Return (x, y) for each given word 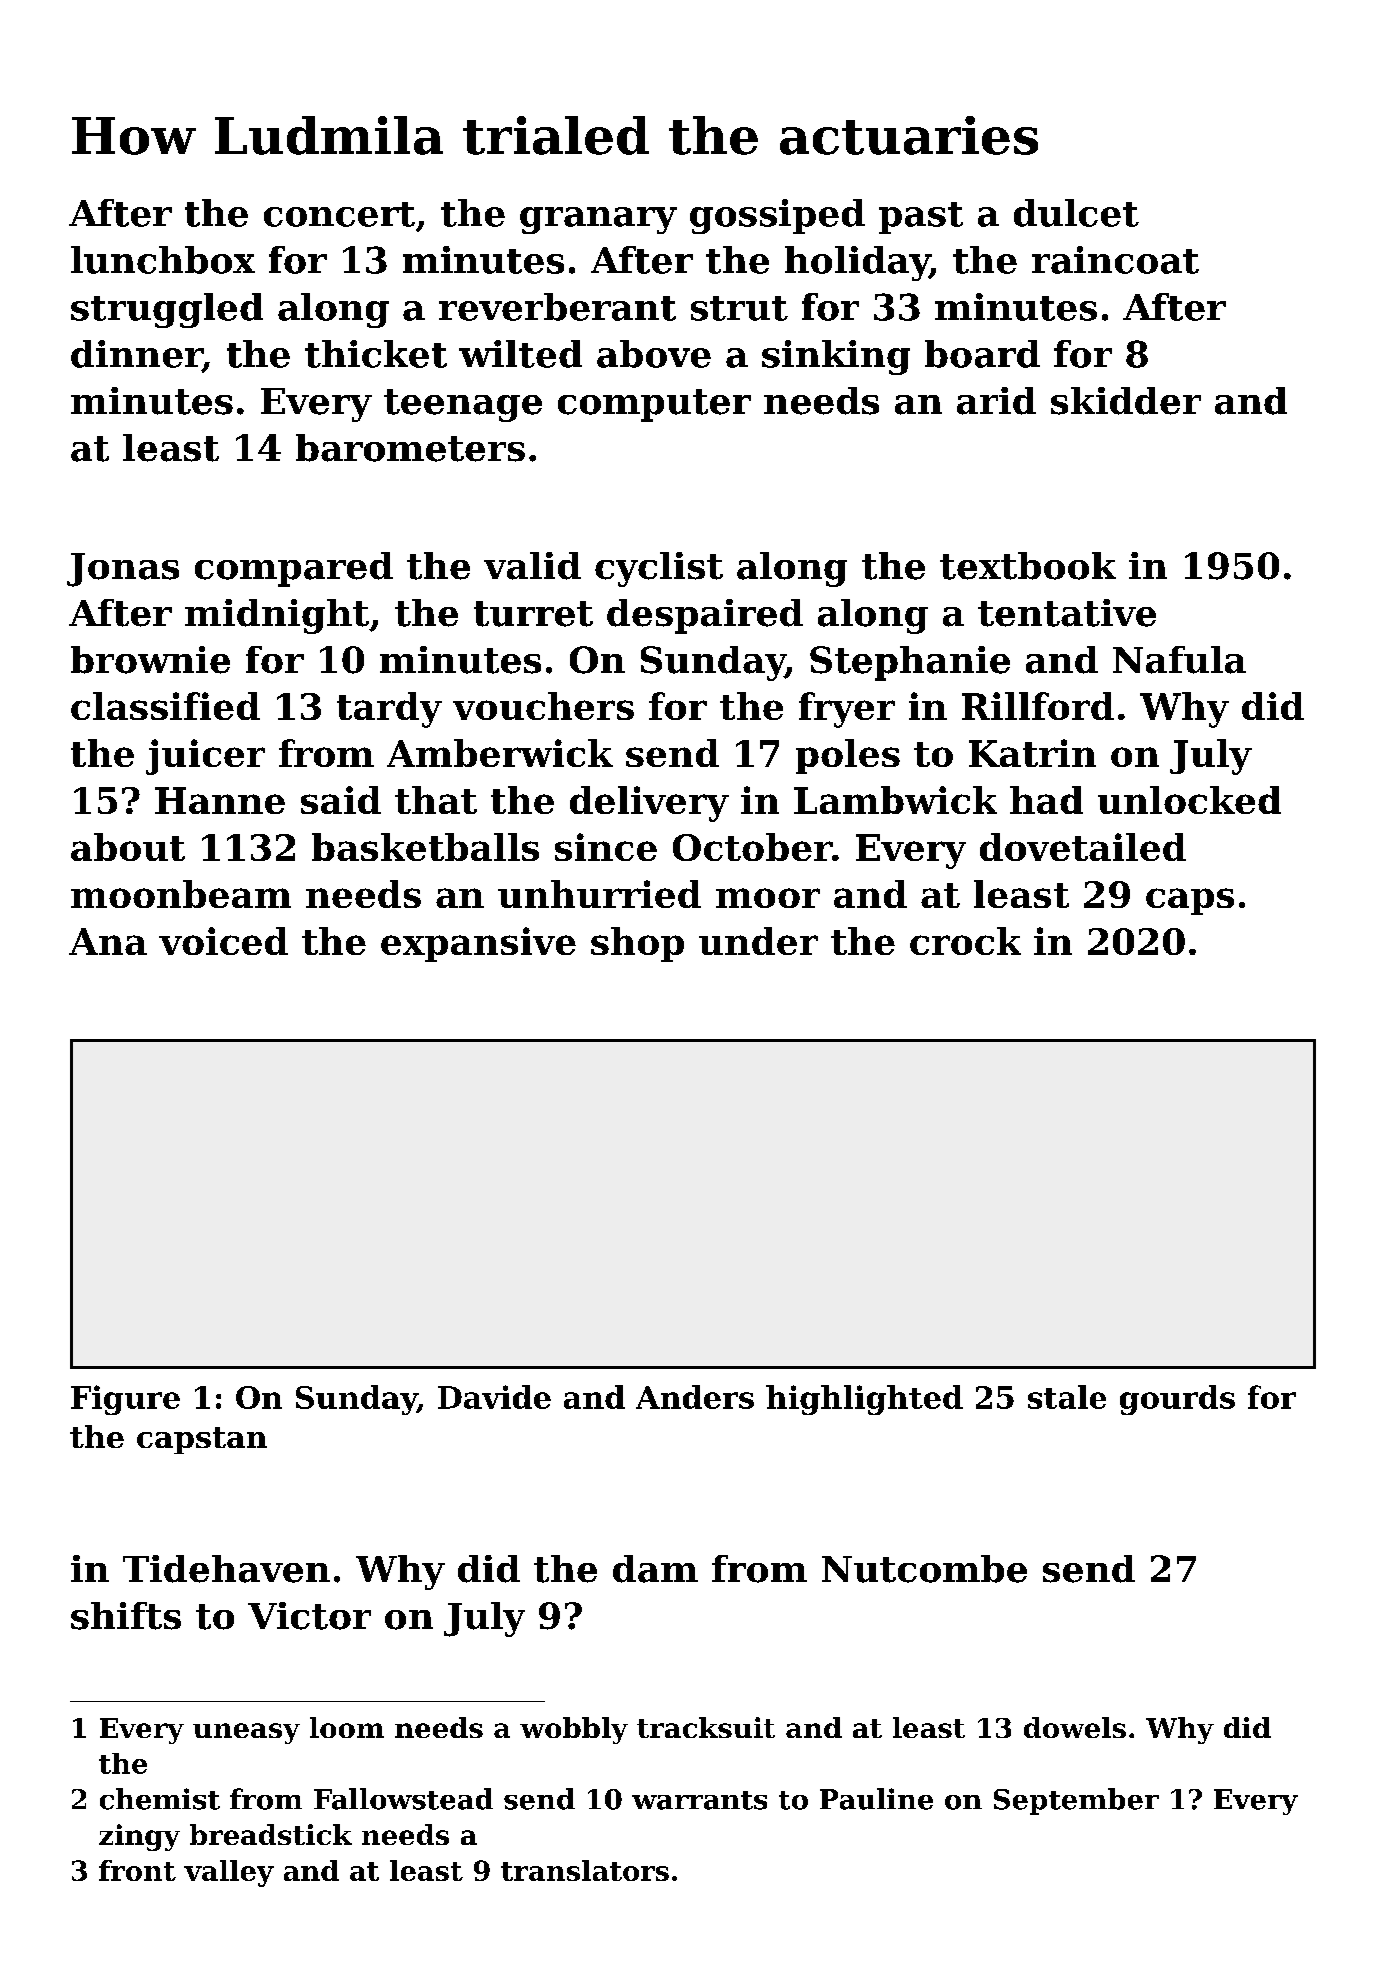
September (1076, 1801)
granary (598, 220)
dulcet (1076, 213)
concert (339, 214)
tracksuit (706, 1727)
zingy (139, 1837)
